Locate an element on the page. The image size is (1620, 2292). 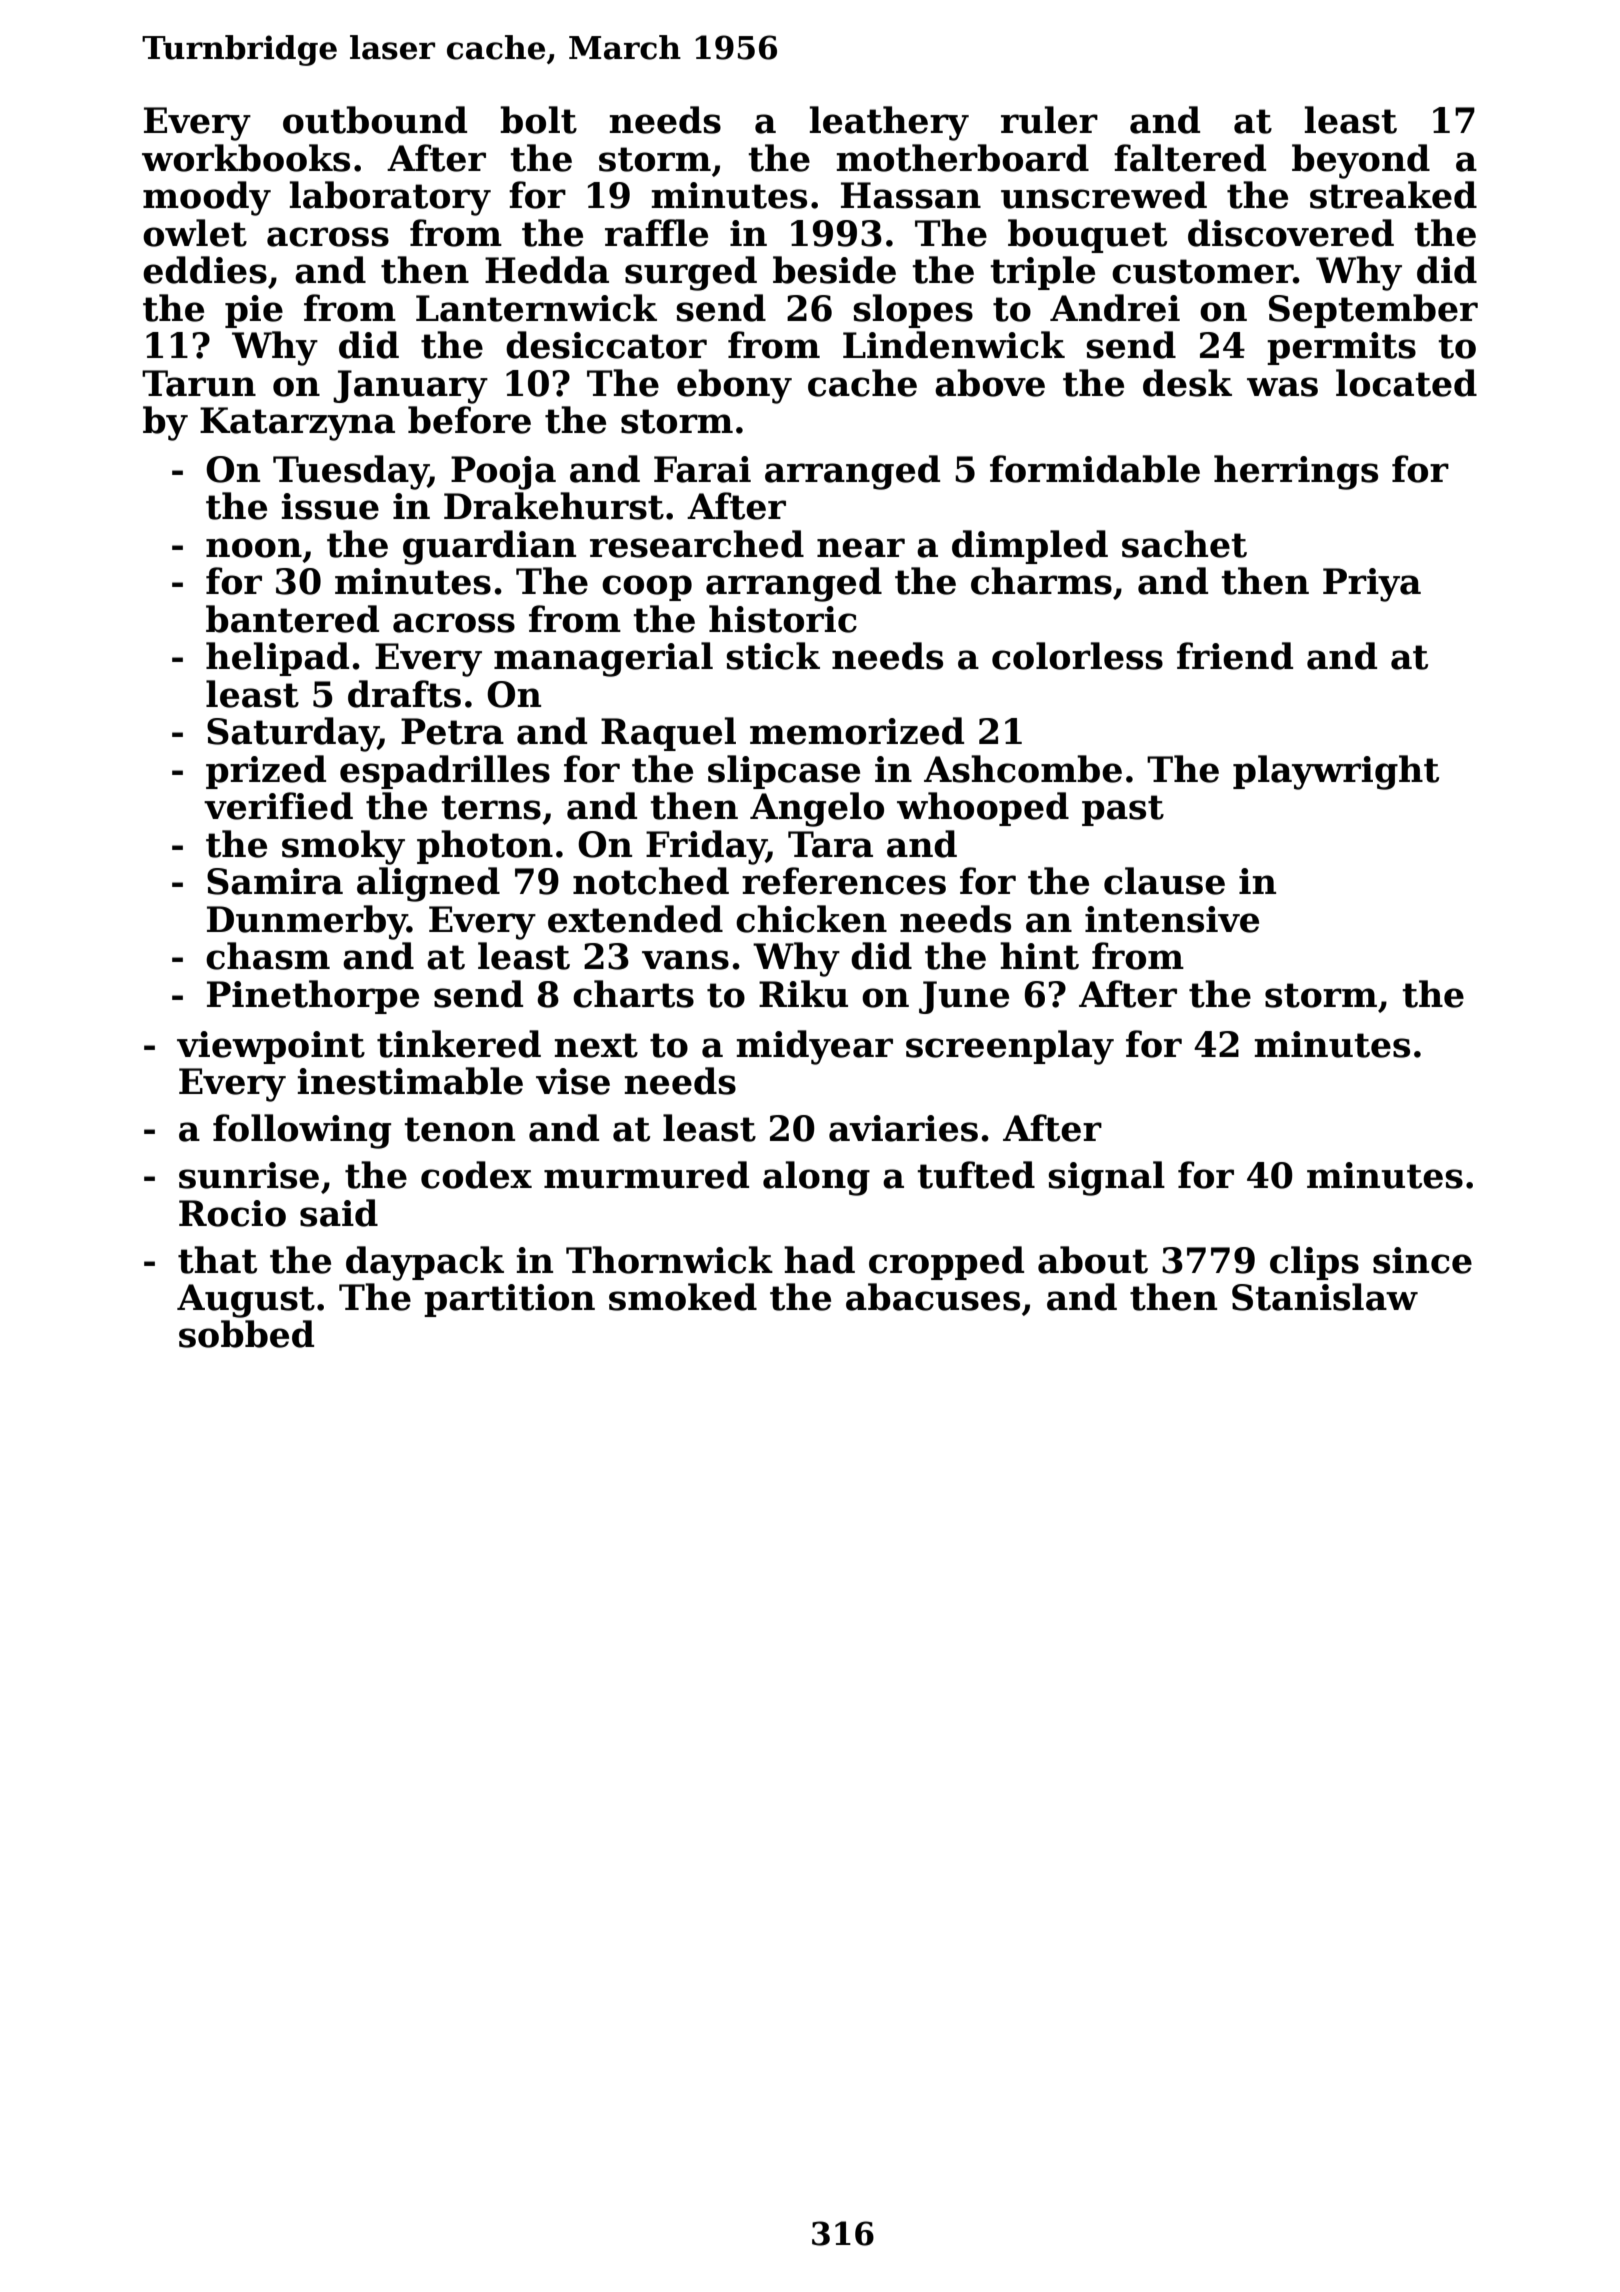
herrings is located at coordinates (1296, 472).
